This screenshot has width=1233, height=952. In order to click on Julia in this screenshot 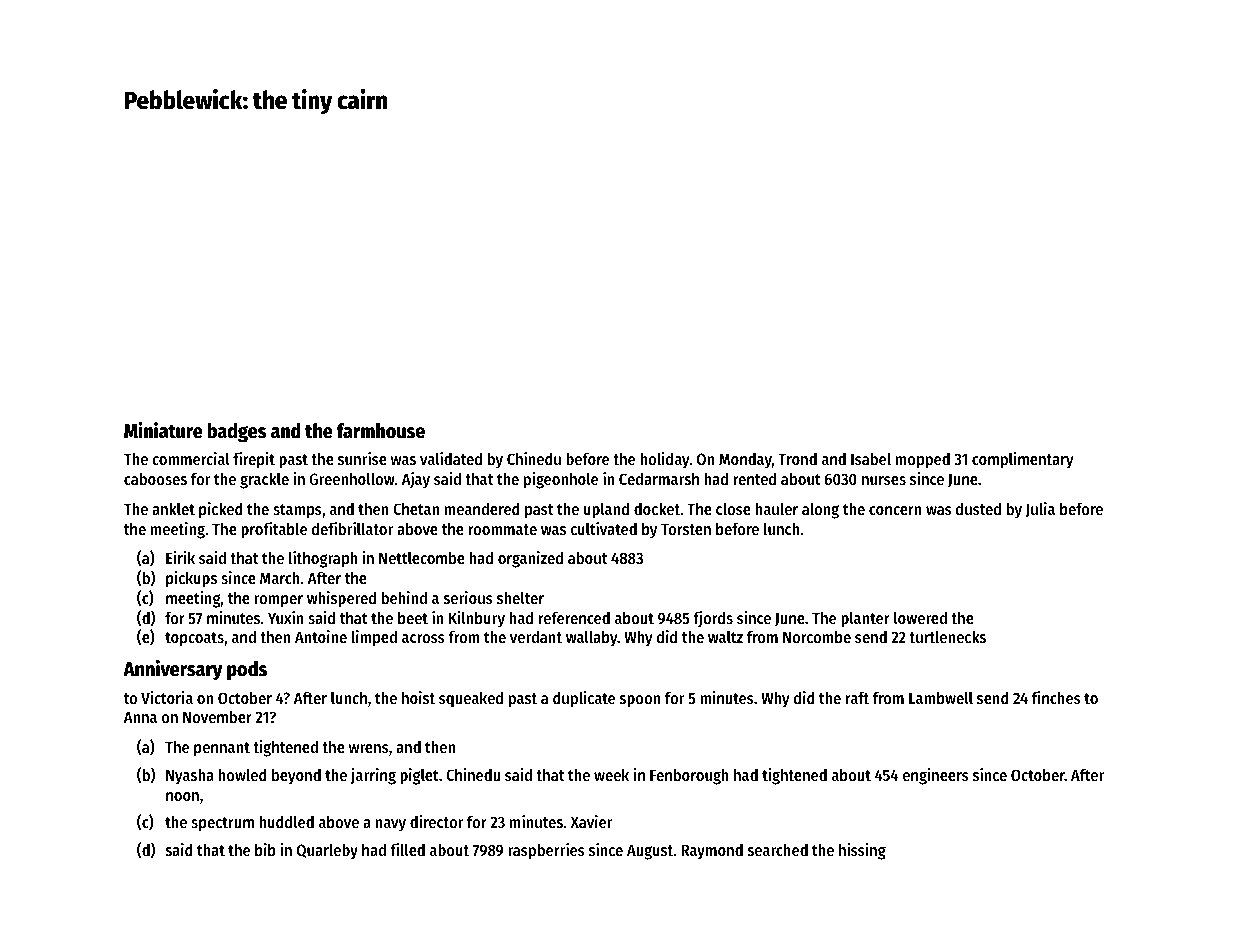, I will do `click(1040, 510)`.
